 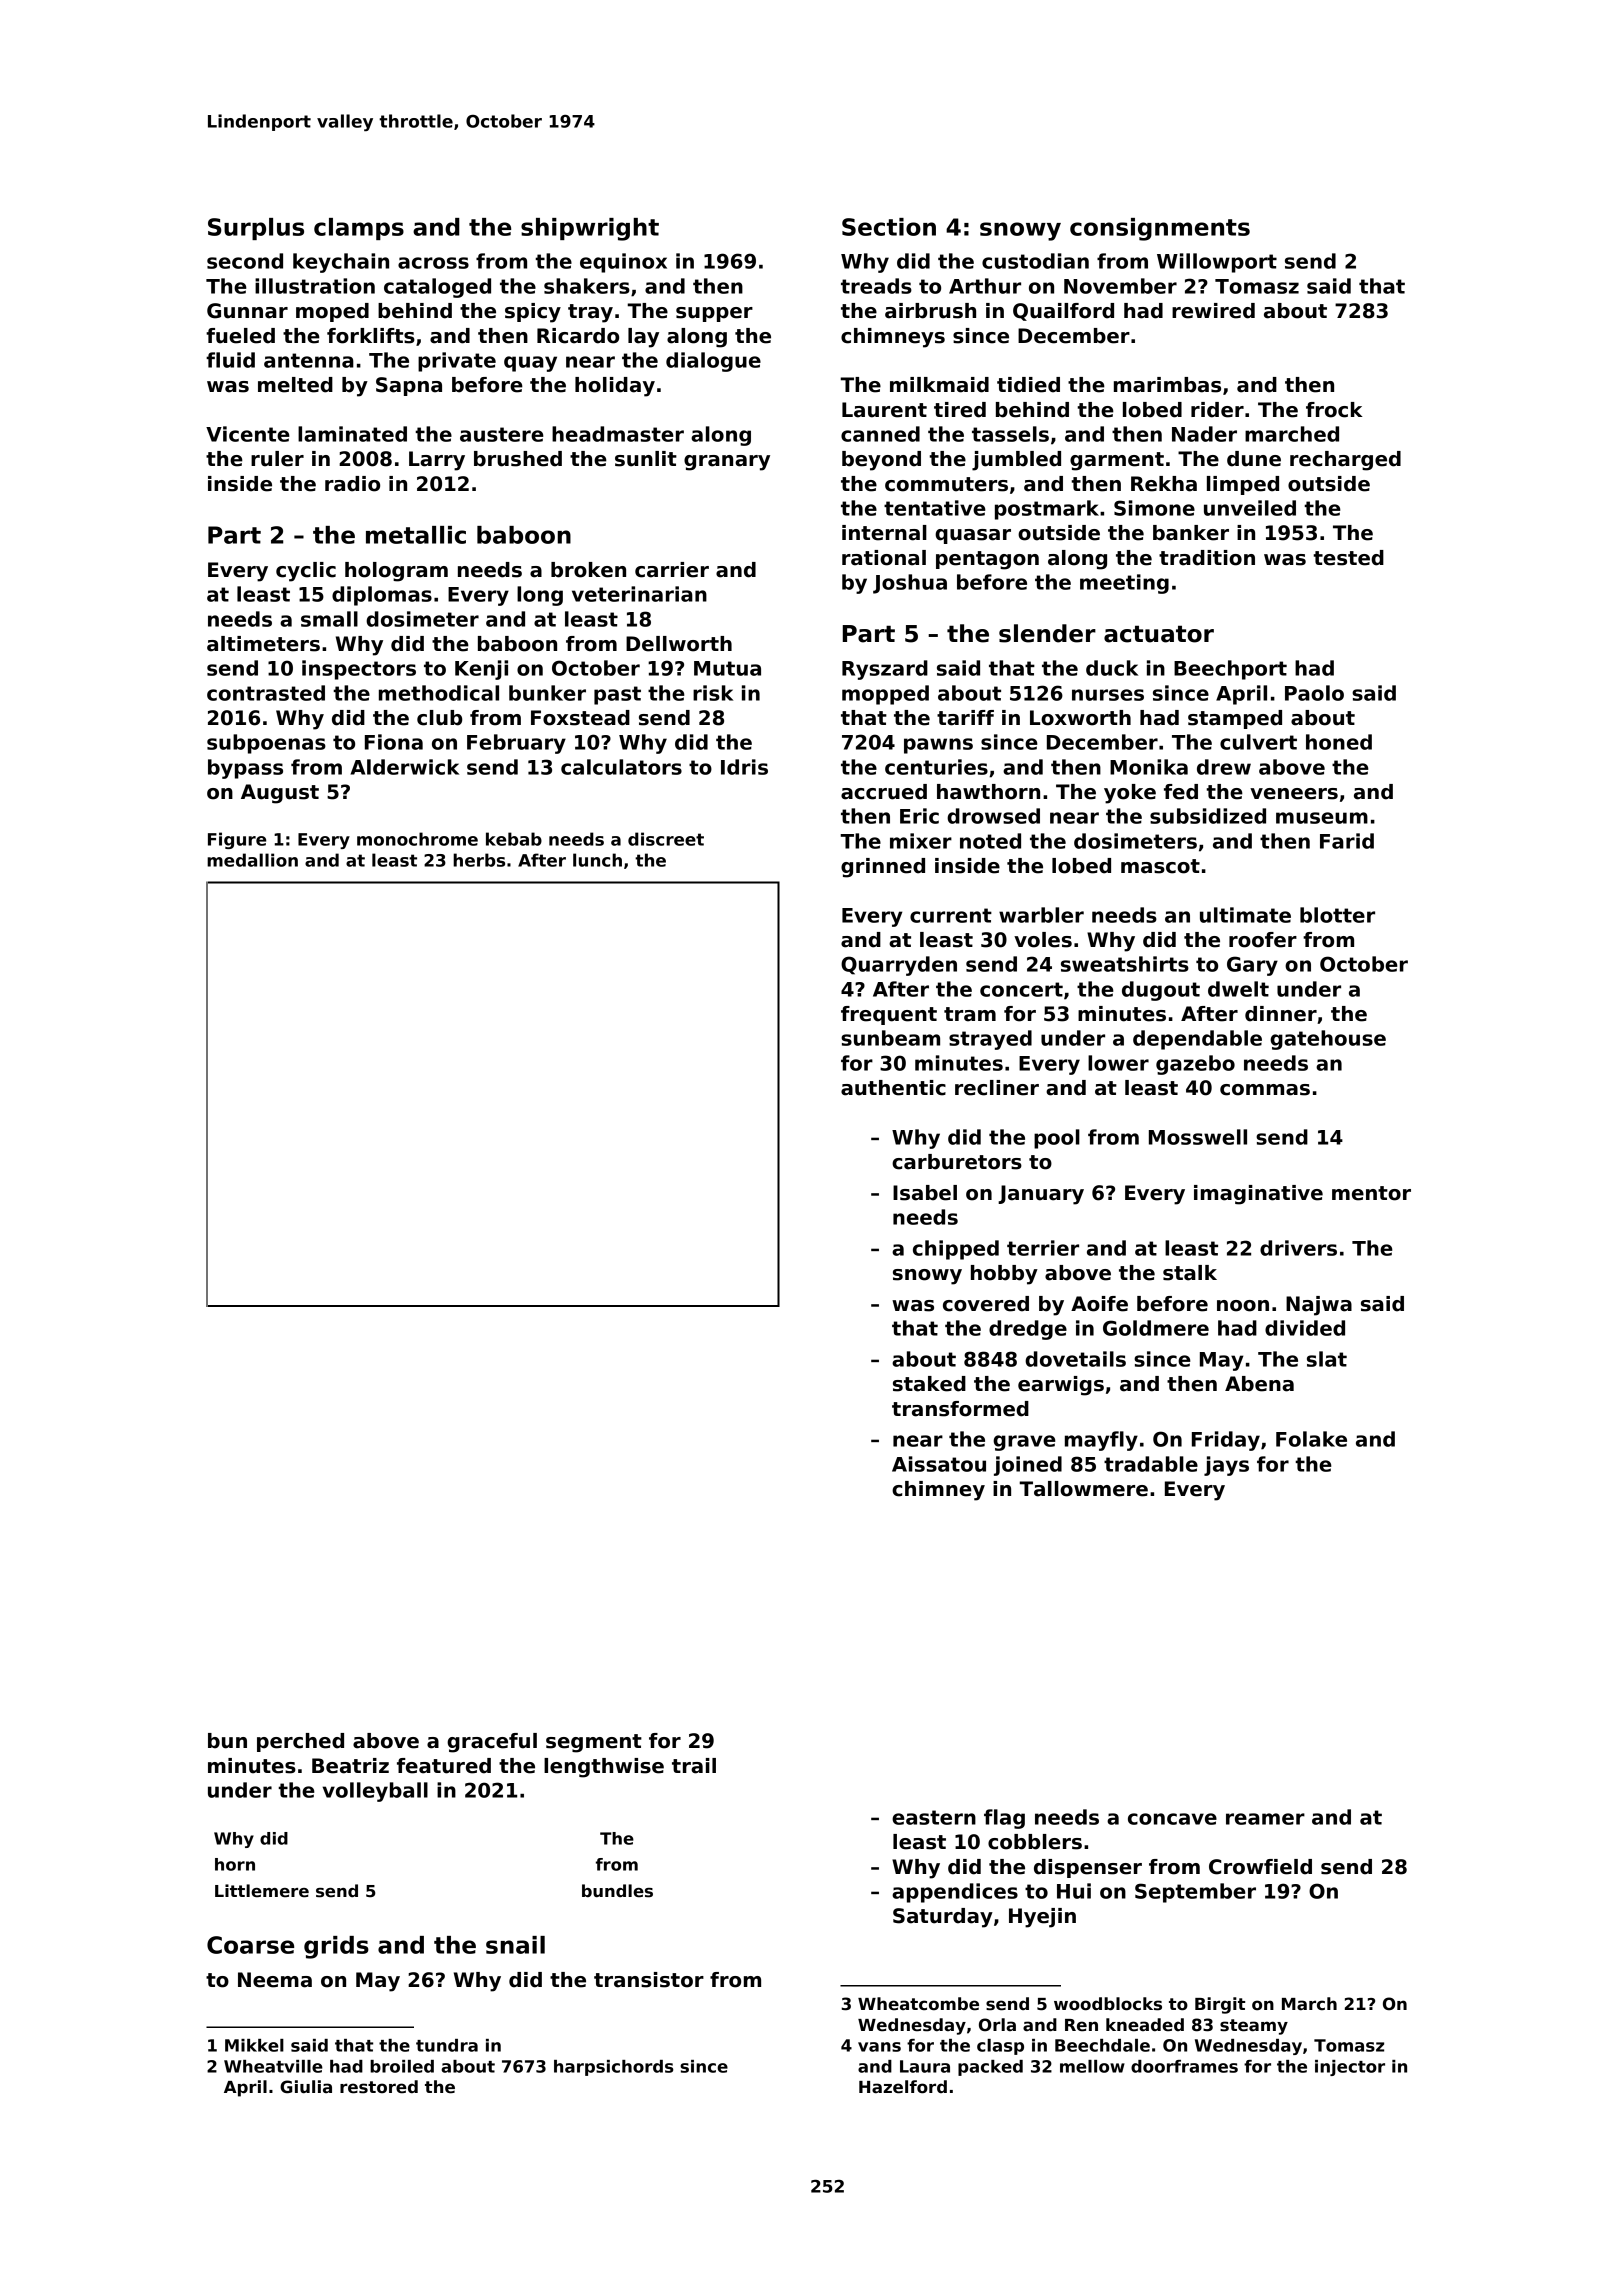 What do you see at coordinates (939, 1464) in the page?
I see `Aissatou` at bounding box center [939, 1464].
